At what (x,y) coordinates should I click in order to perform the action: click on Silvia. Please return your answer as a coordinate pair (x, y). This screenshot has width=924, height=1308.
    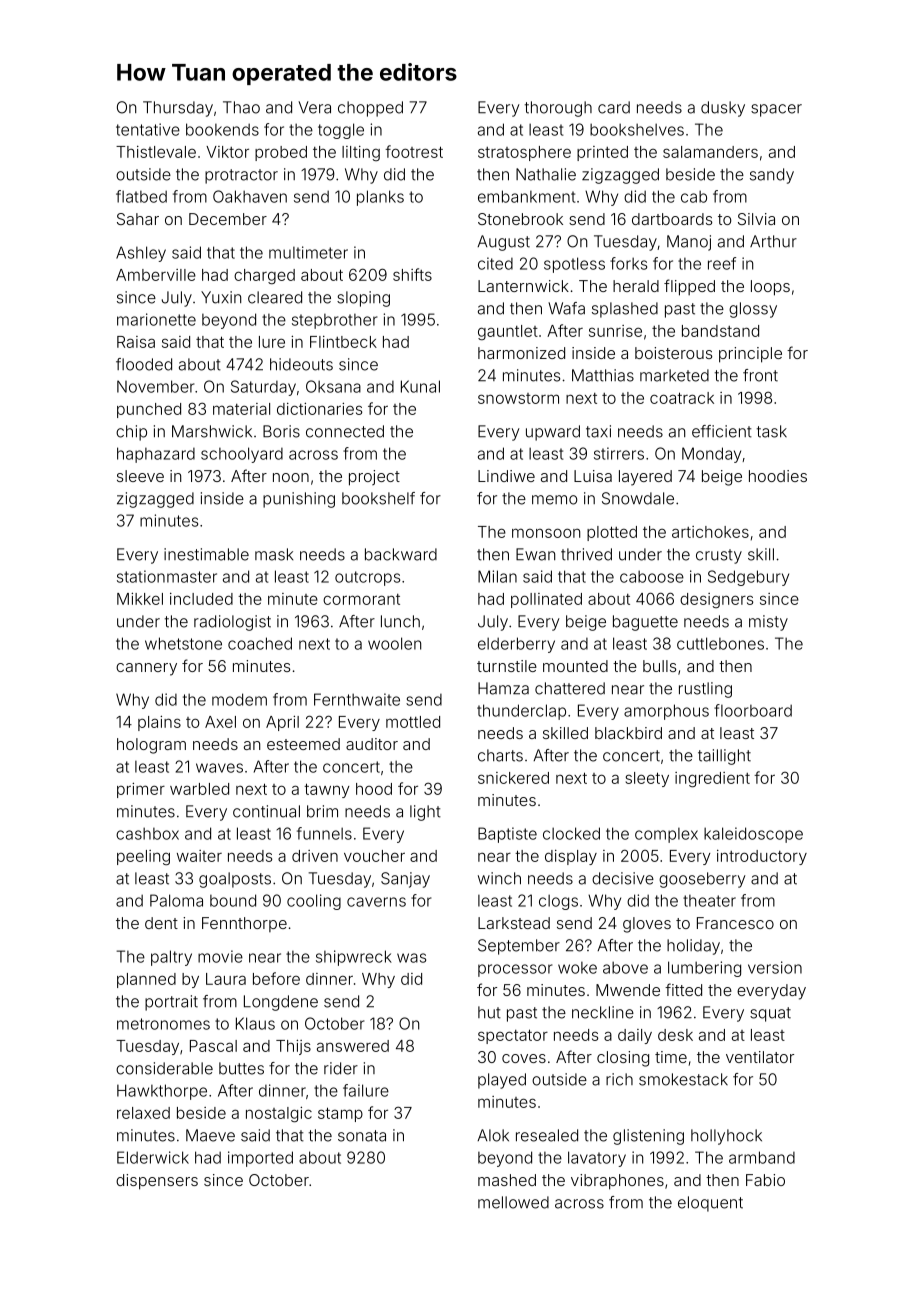
    Looking at the image, I should click on (756, 219).
